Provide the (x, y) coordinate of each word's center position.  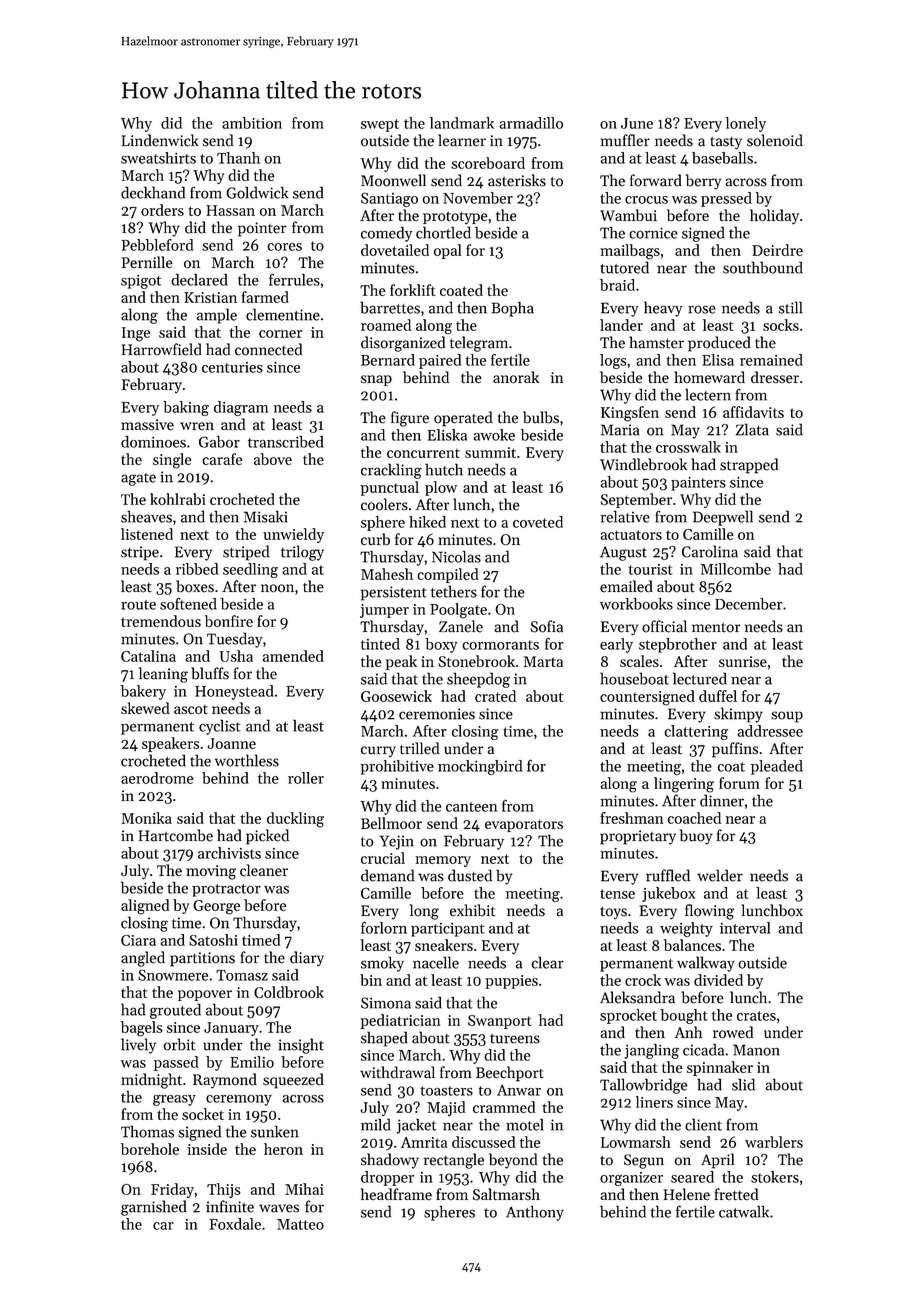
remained (771, 360)
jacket (417, 1126)
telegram (479, 344)
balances (692, 945)
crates (756, 1016)
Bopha (512, 309)
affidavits (753, 412)
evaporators (524, 826)
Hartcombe (176, 835)
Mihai (304, 1189)
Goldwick (258, 192)
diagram (241, 408)
